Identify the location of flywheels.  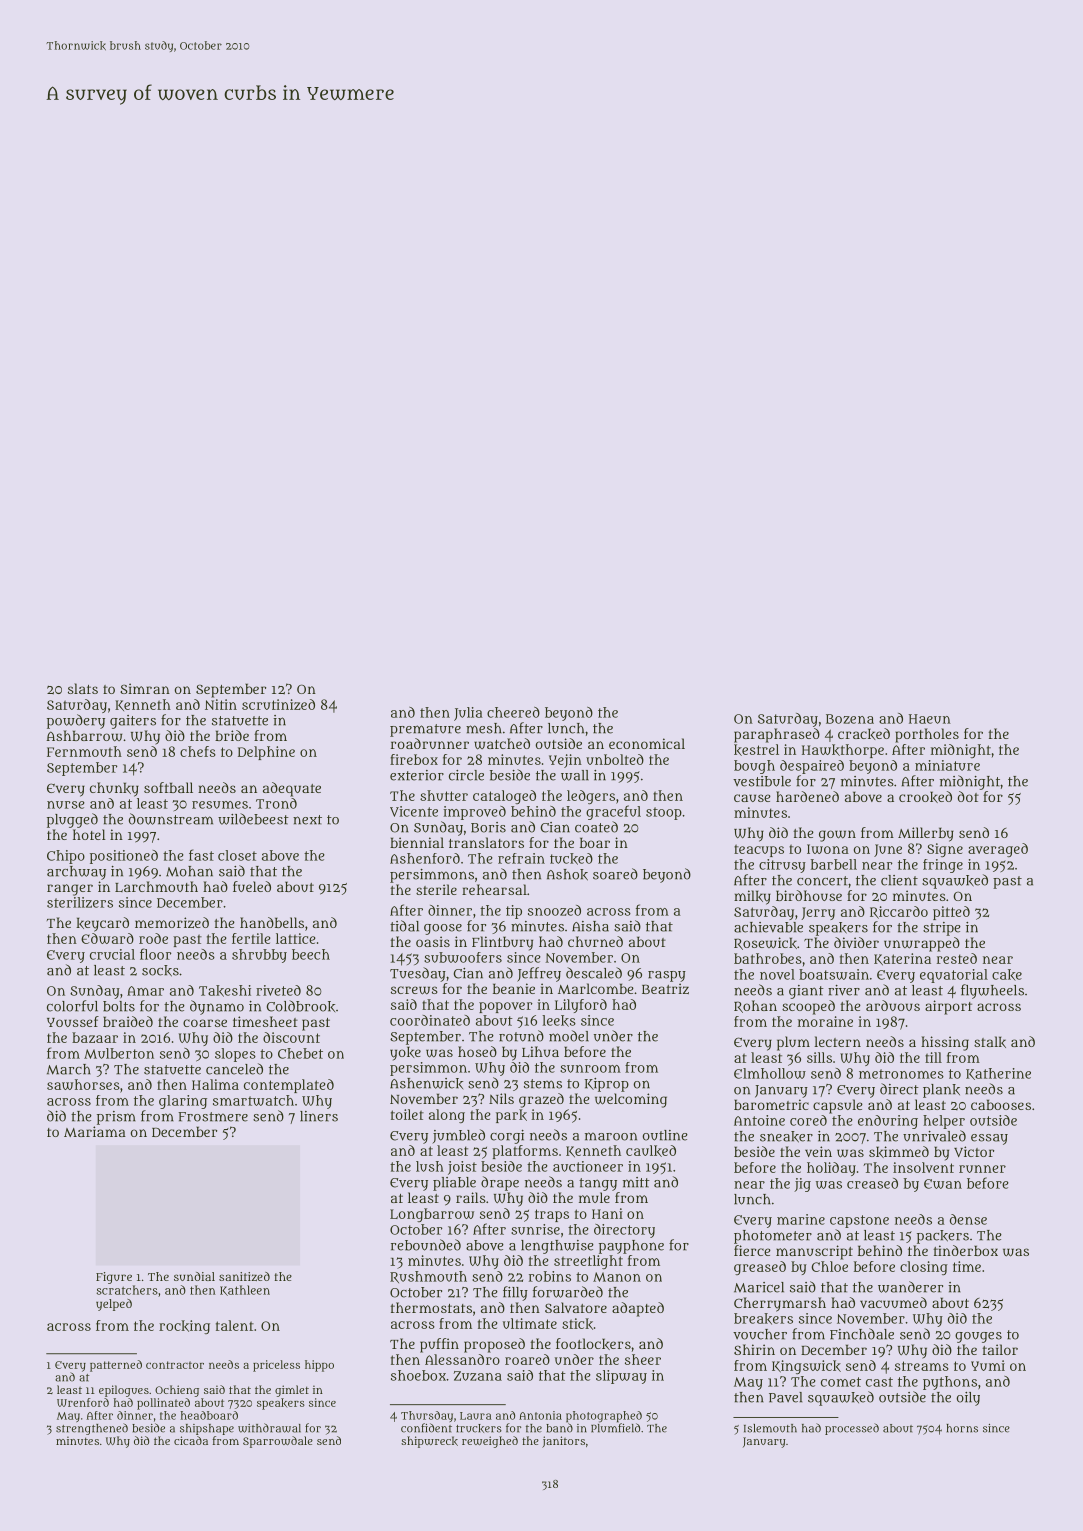
(992, 991).
